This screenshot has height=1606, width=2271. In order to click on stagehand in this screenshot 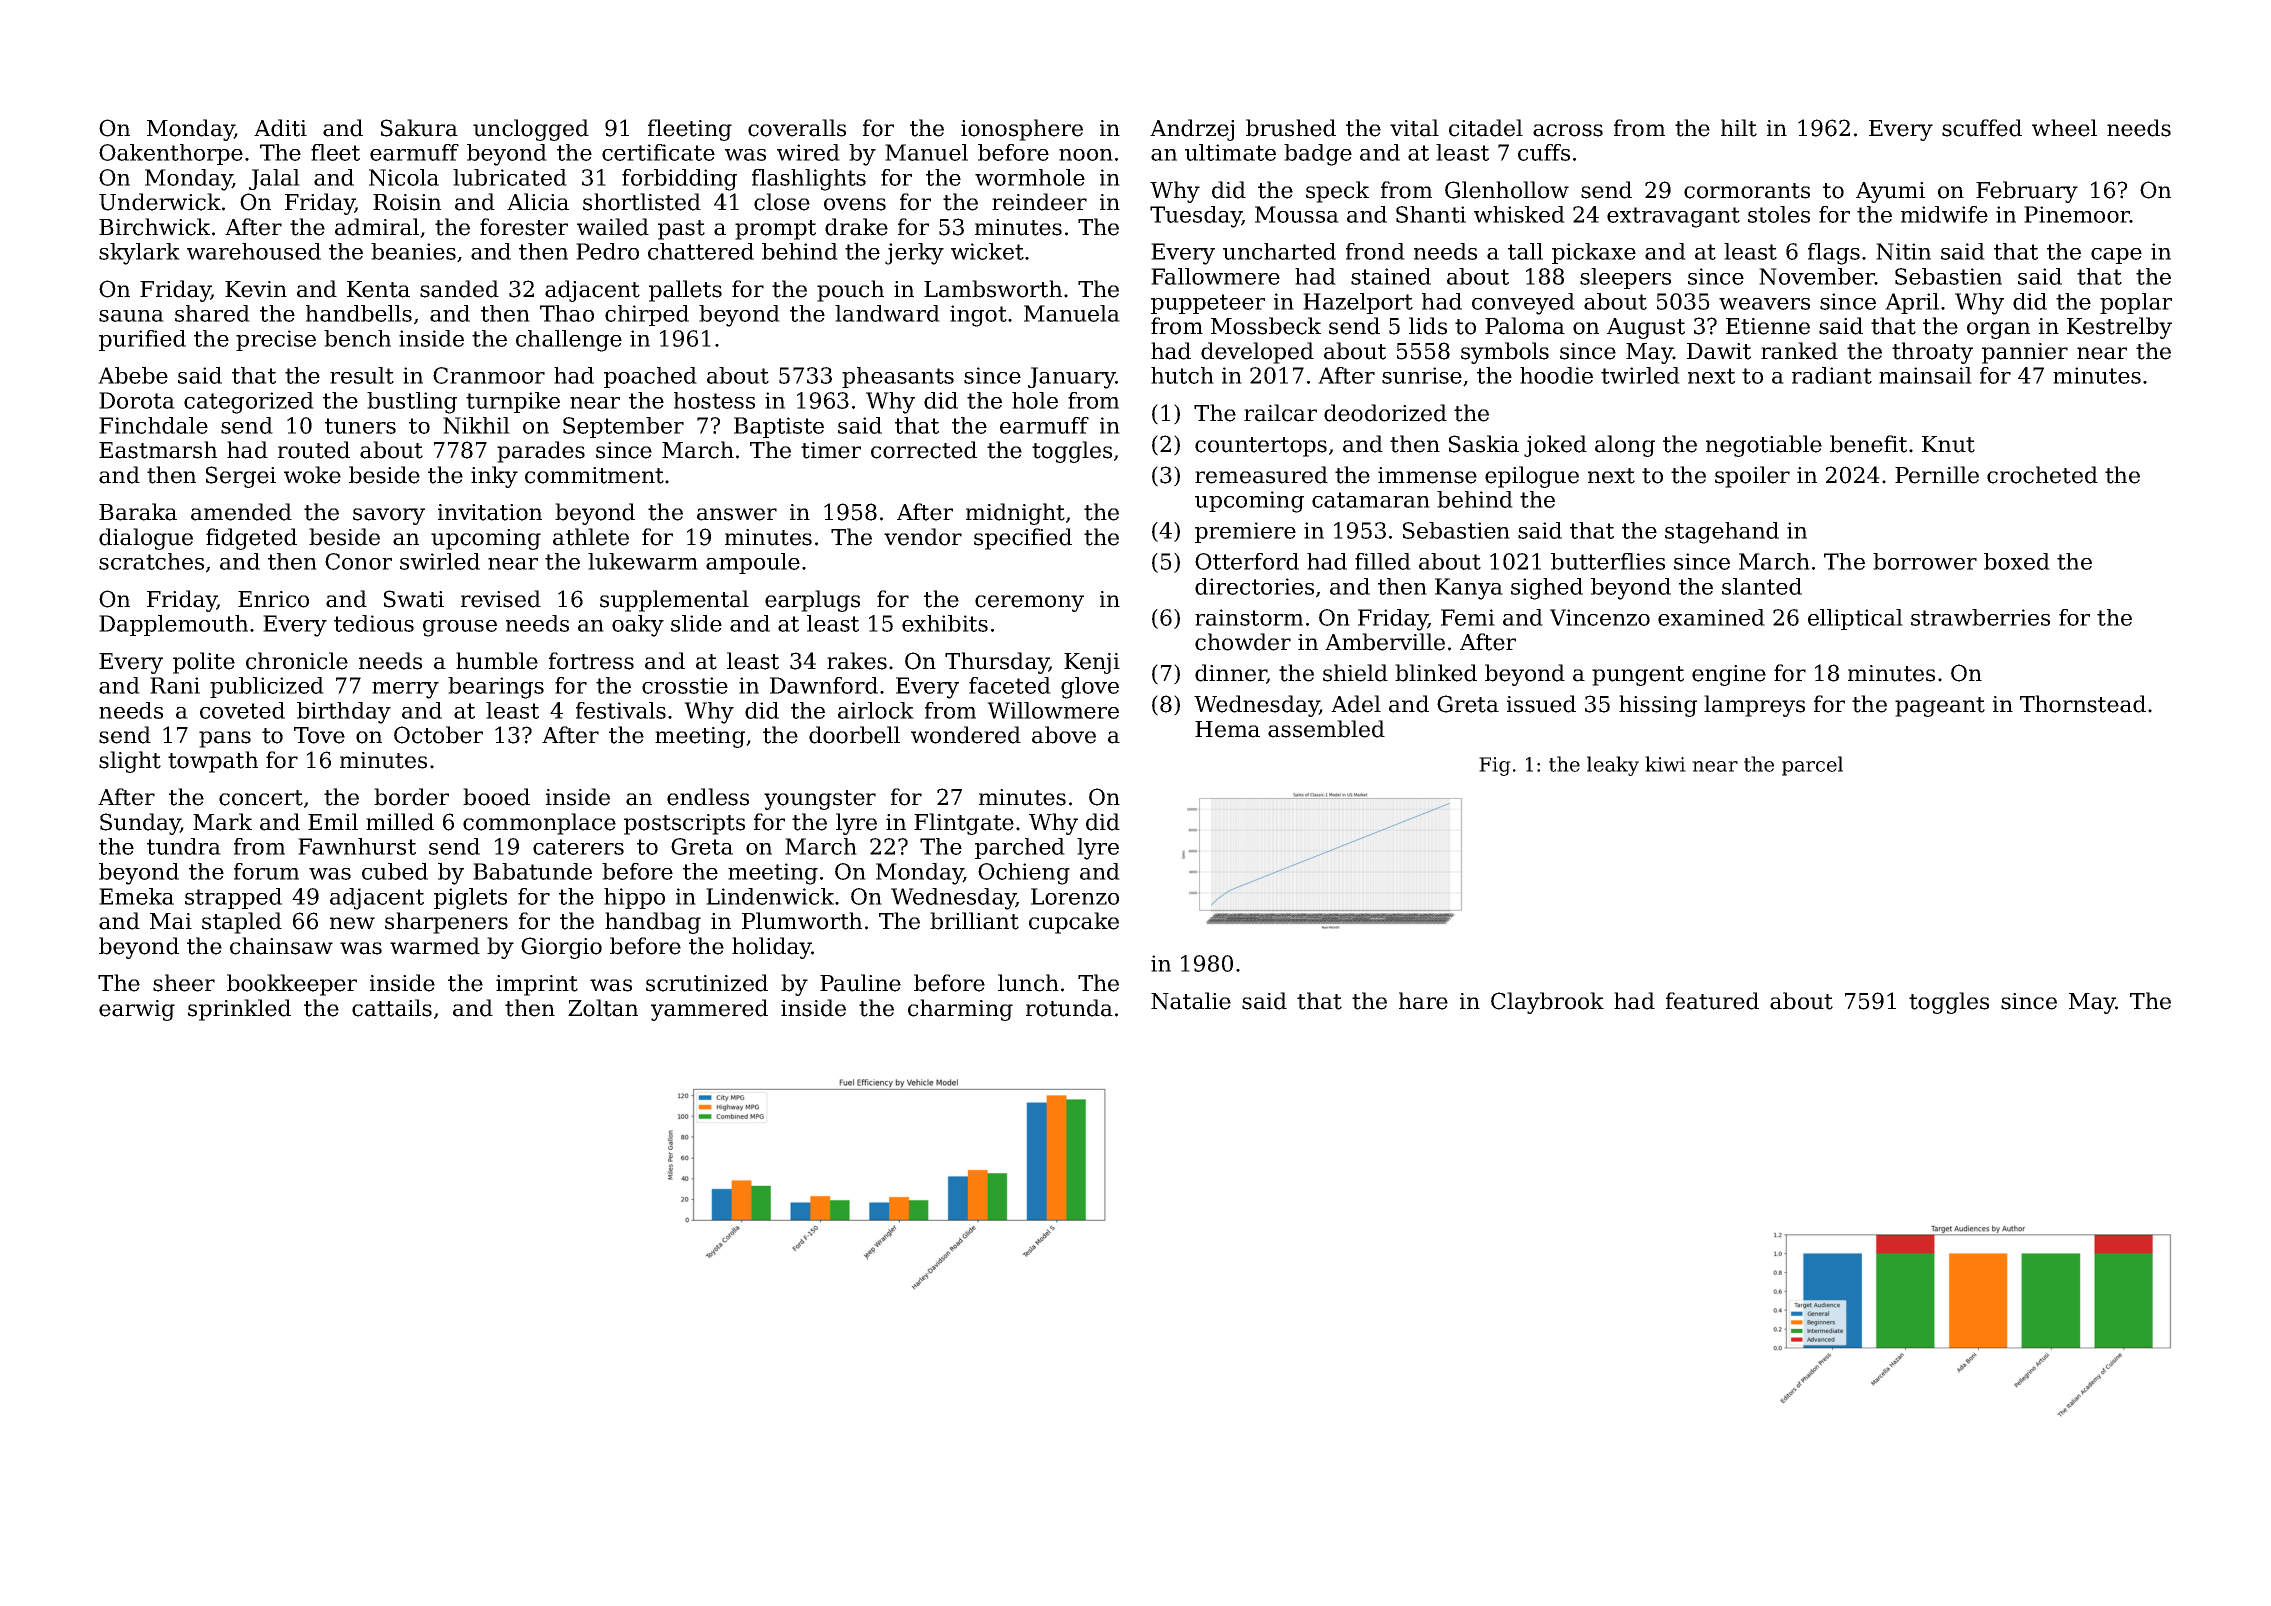, I will do `click(1722, 533)`.
